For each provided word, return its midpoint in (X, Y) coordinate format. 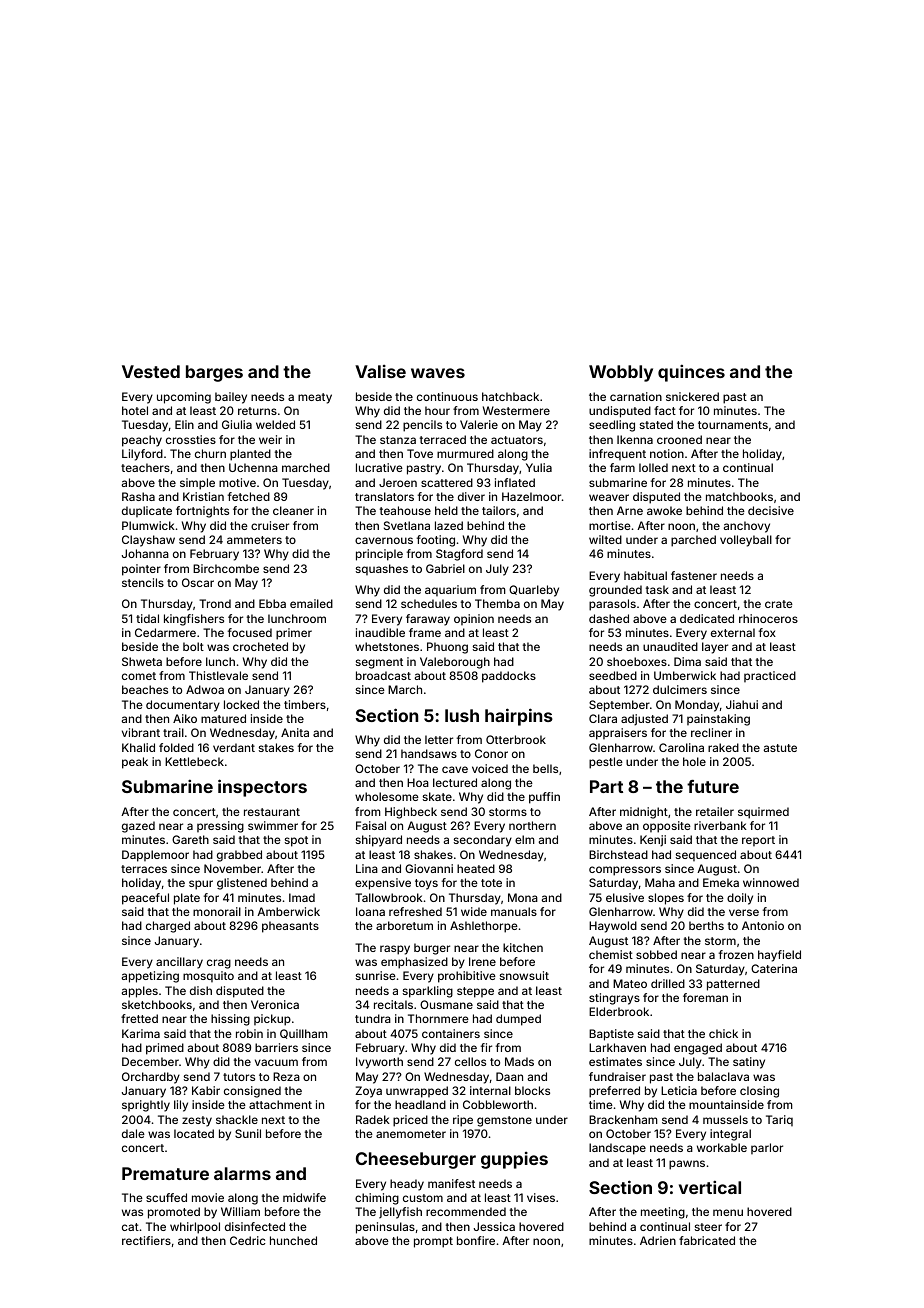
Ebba (272, 603)
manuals (514, 911)
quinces (691, 373)
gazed (138, 827)
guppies (514, 1160)
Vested (151, 371)
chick (723, 1033)
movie (208, 1197)
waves (438, 373)
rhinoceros (768, 618)
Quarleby (534, 591)
